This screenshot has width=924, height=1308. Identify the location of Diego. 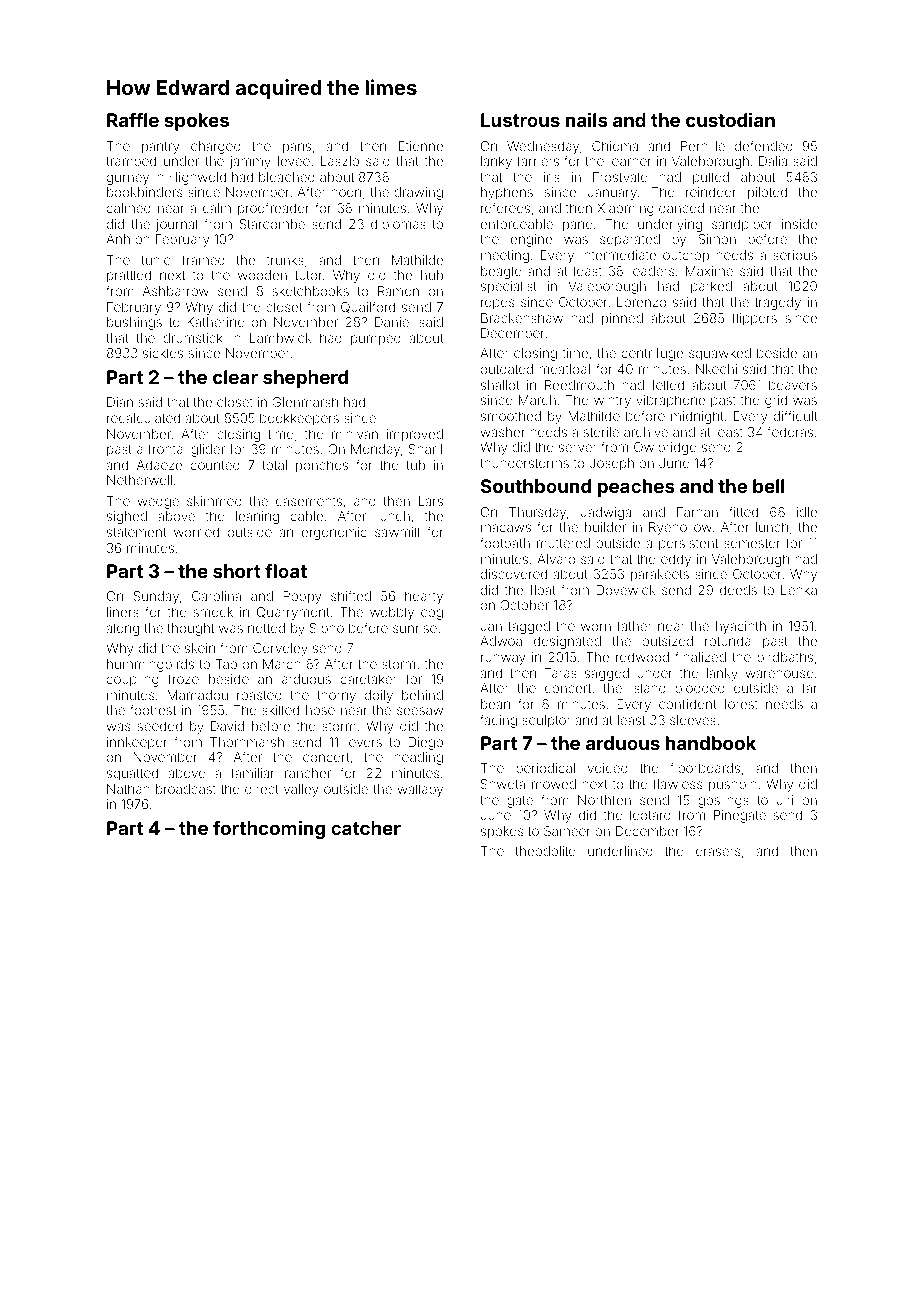
(425, 743).
